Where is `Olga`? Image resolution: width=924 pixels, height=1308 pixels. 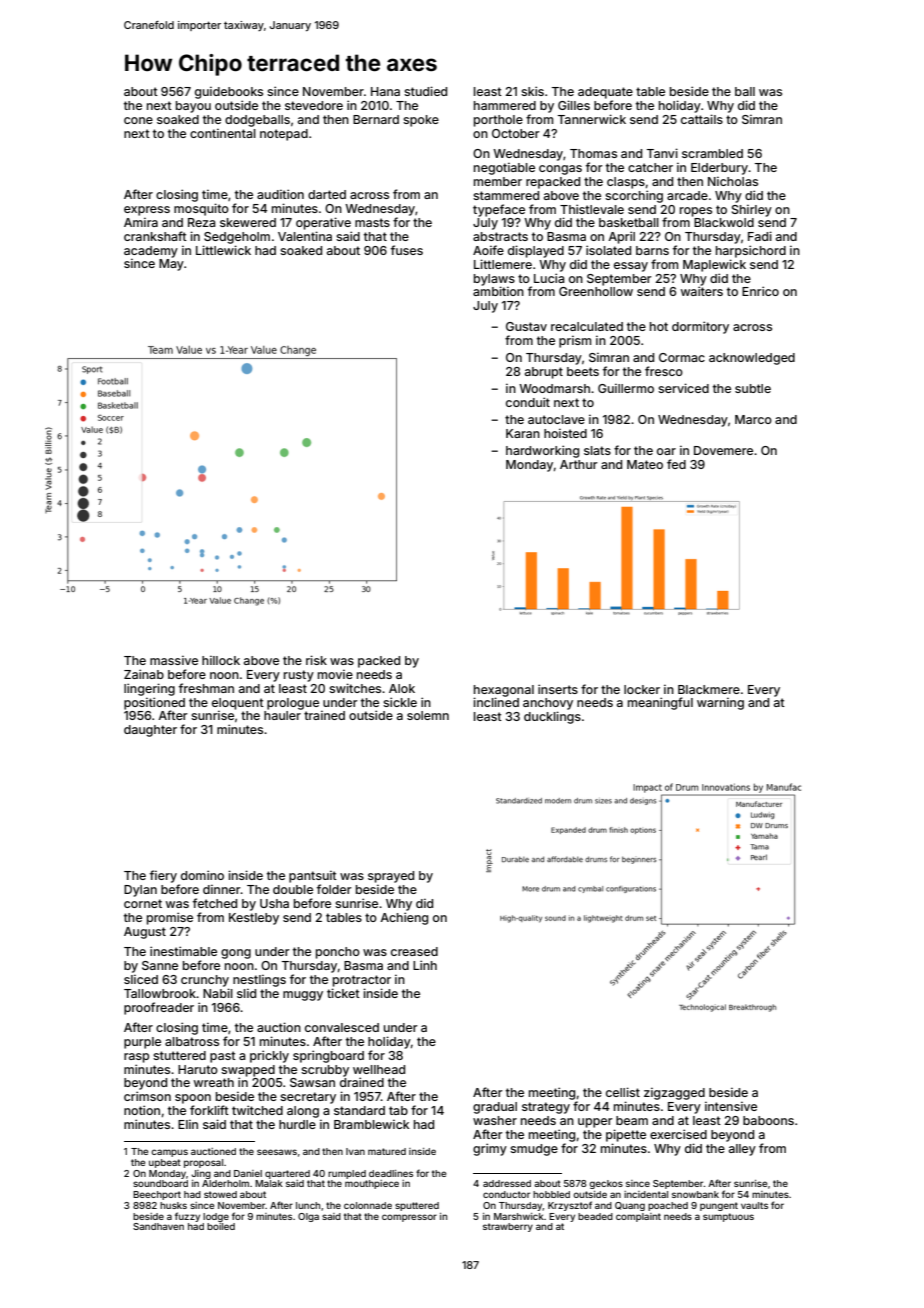
Olga is located at coordinates (308, 1217).
